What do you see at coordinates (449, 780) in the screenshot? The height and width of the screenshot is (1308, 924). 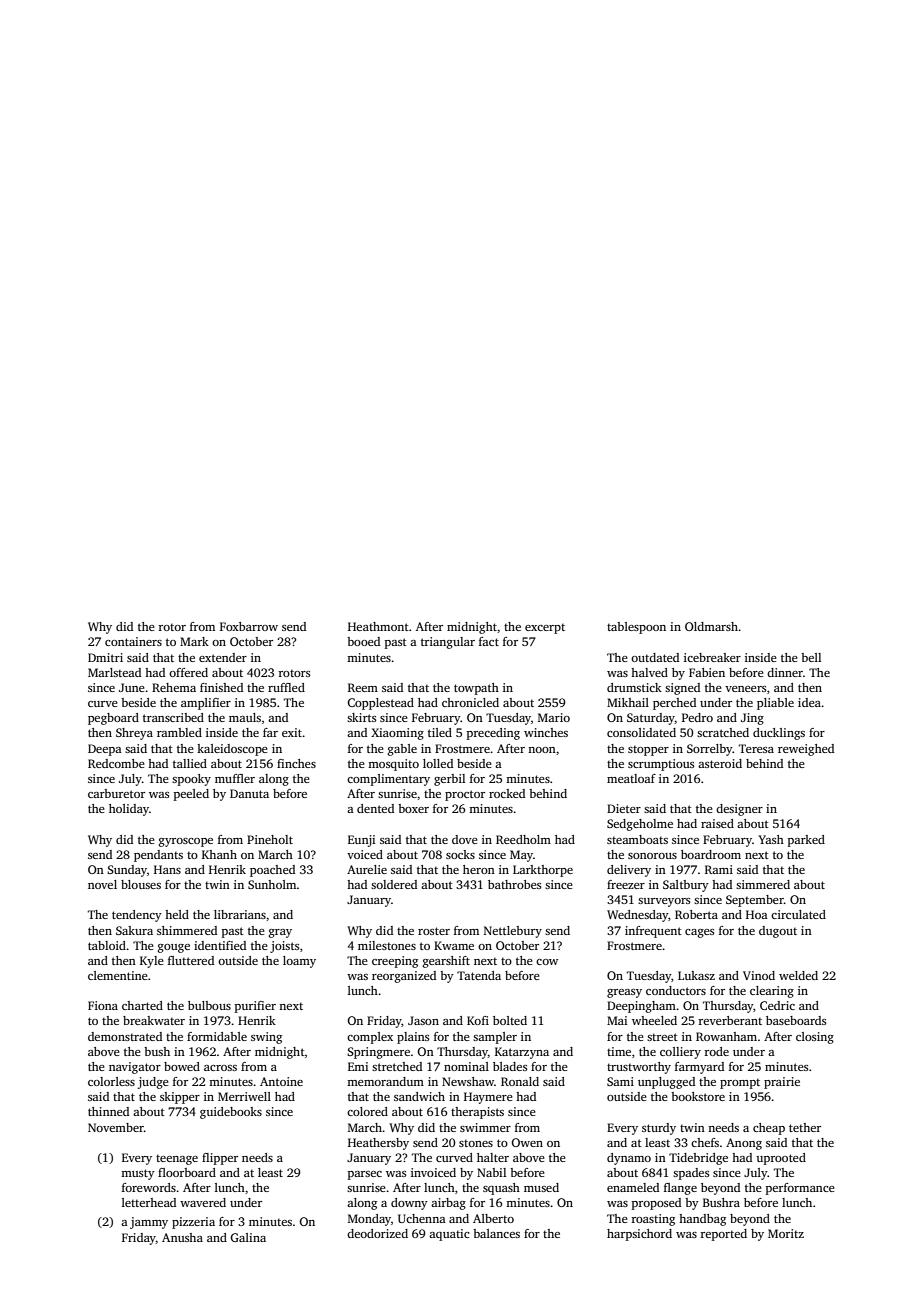 I see `gerbil` at bounding box center [449, 780].
